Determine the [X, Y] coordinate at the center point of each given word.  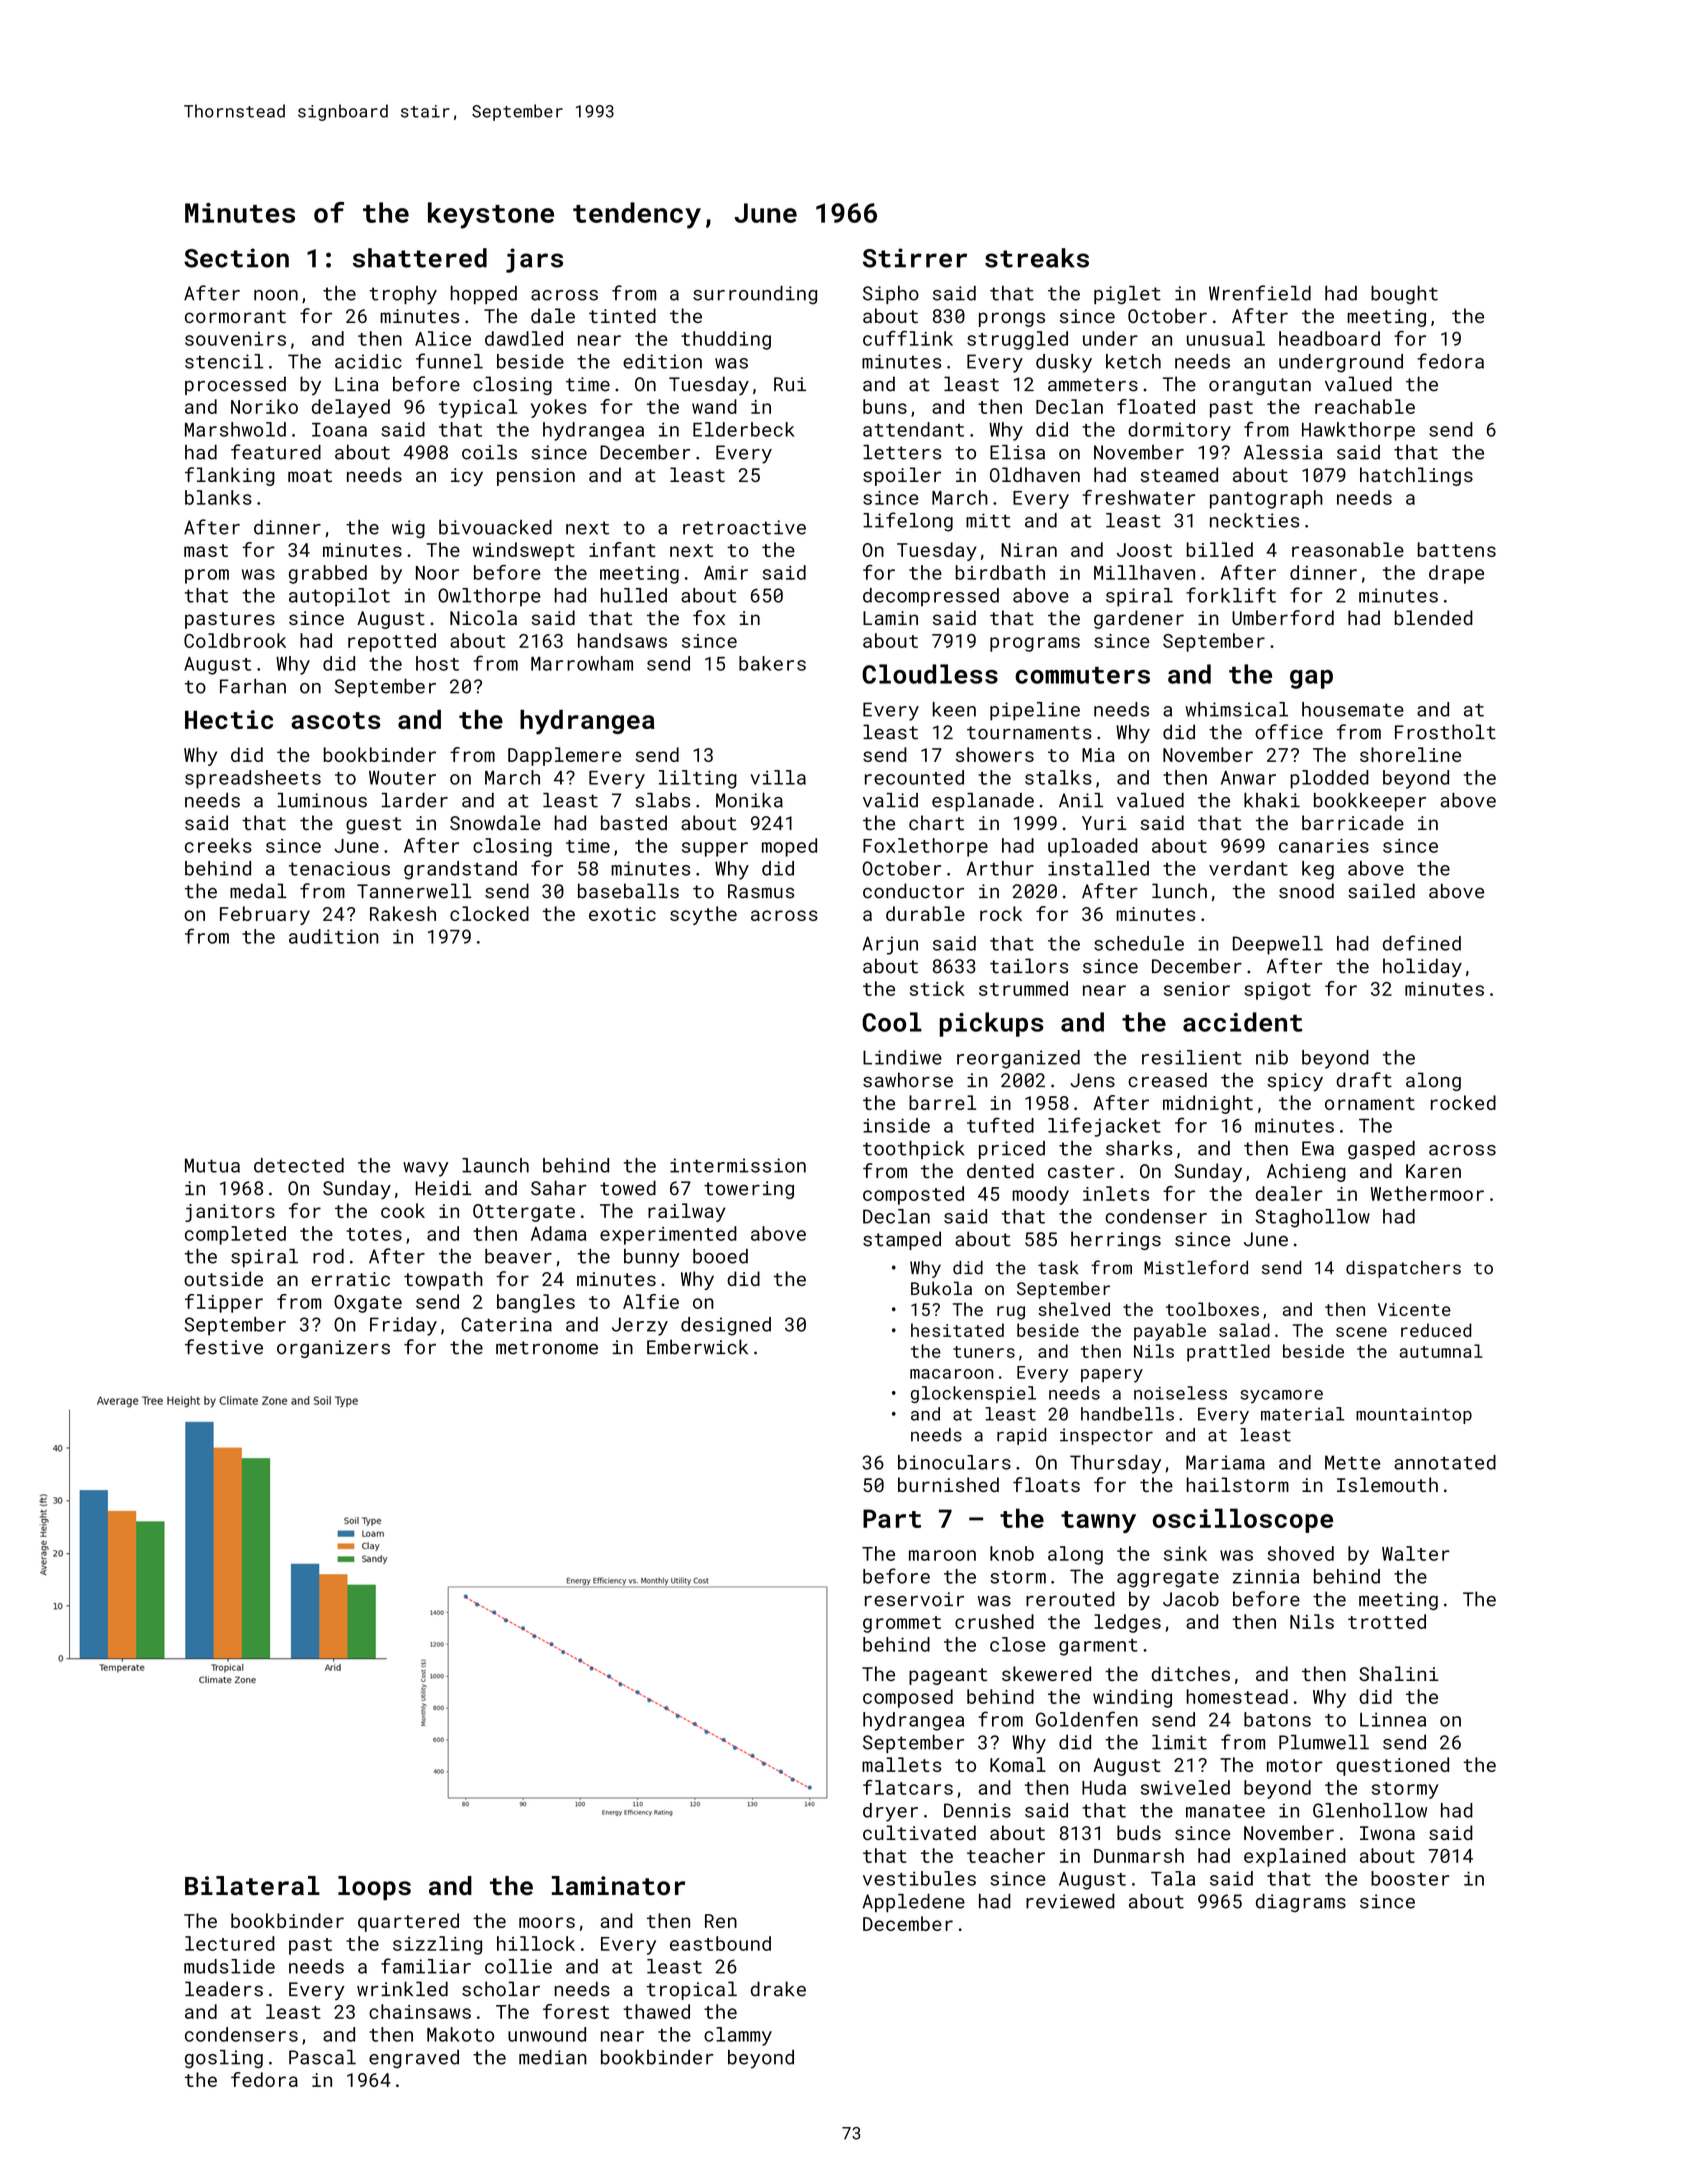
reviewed [1070, 1901]
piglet [1127, 295]
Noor [437, 573]
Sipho [891, 295]
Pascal [322, 2057]
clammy [738, 2036]
